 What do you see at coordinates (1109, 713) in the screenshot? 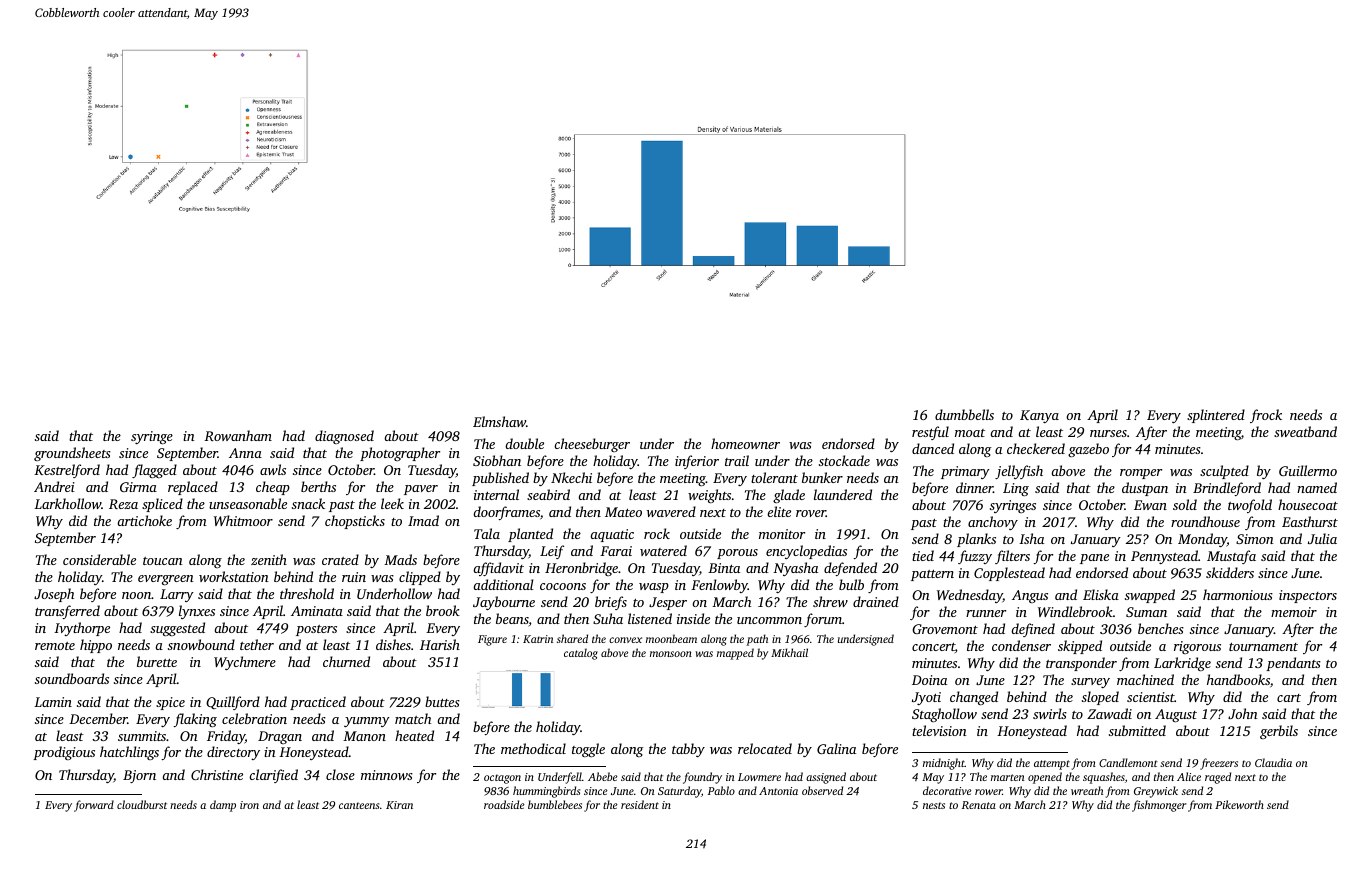
I see `Zawadi` at bounding box center [1109, 713].
